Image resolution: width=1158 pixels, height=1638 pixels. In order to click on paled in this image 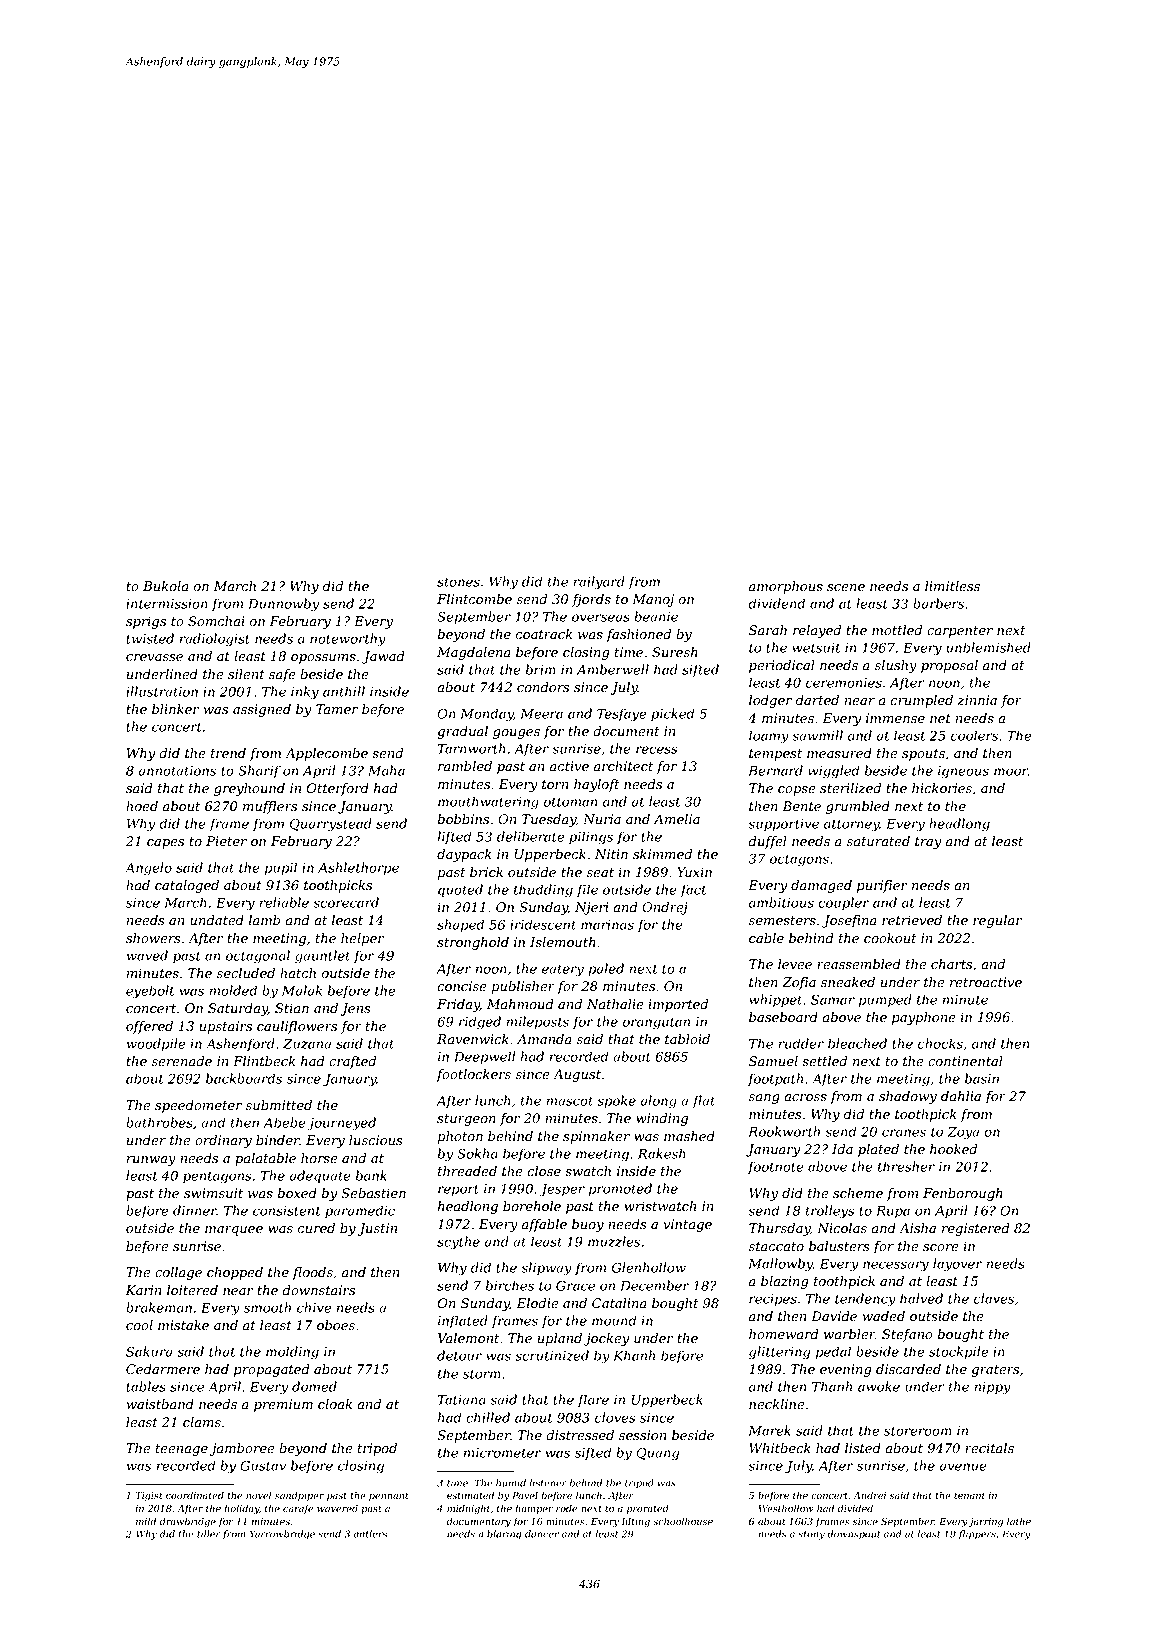, I will do `click(606, 969)`.
